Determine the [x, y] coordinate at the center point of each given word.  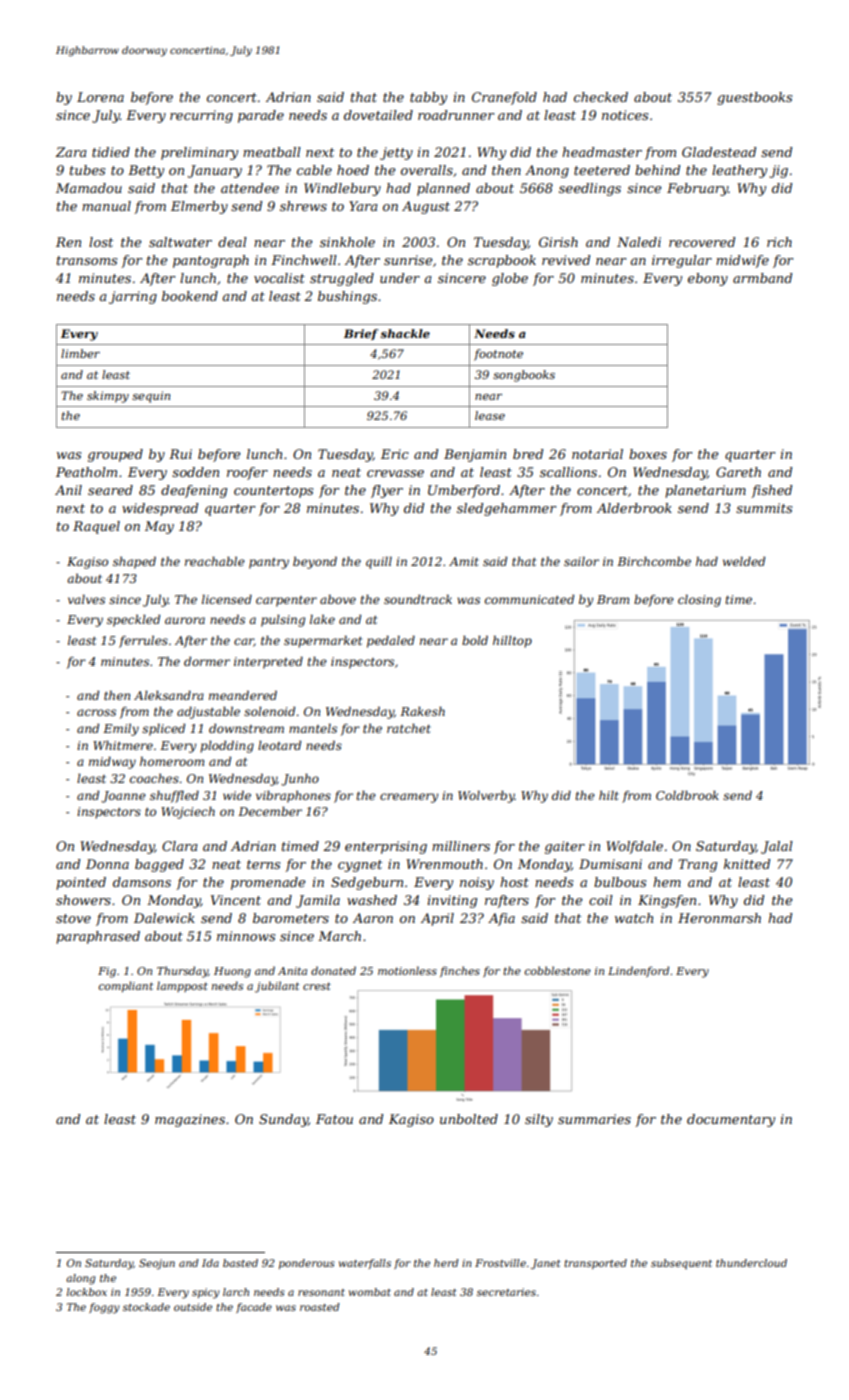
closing [699, 601]
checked [601, 97]
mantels [313, 728]
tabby [428, 98]
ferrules [143, 642]
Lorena [100, 97]
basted [240, 1263]
